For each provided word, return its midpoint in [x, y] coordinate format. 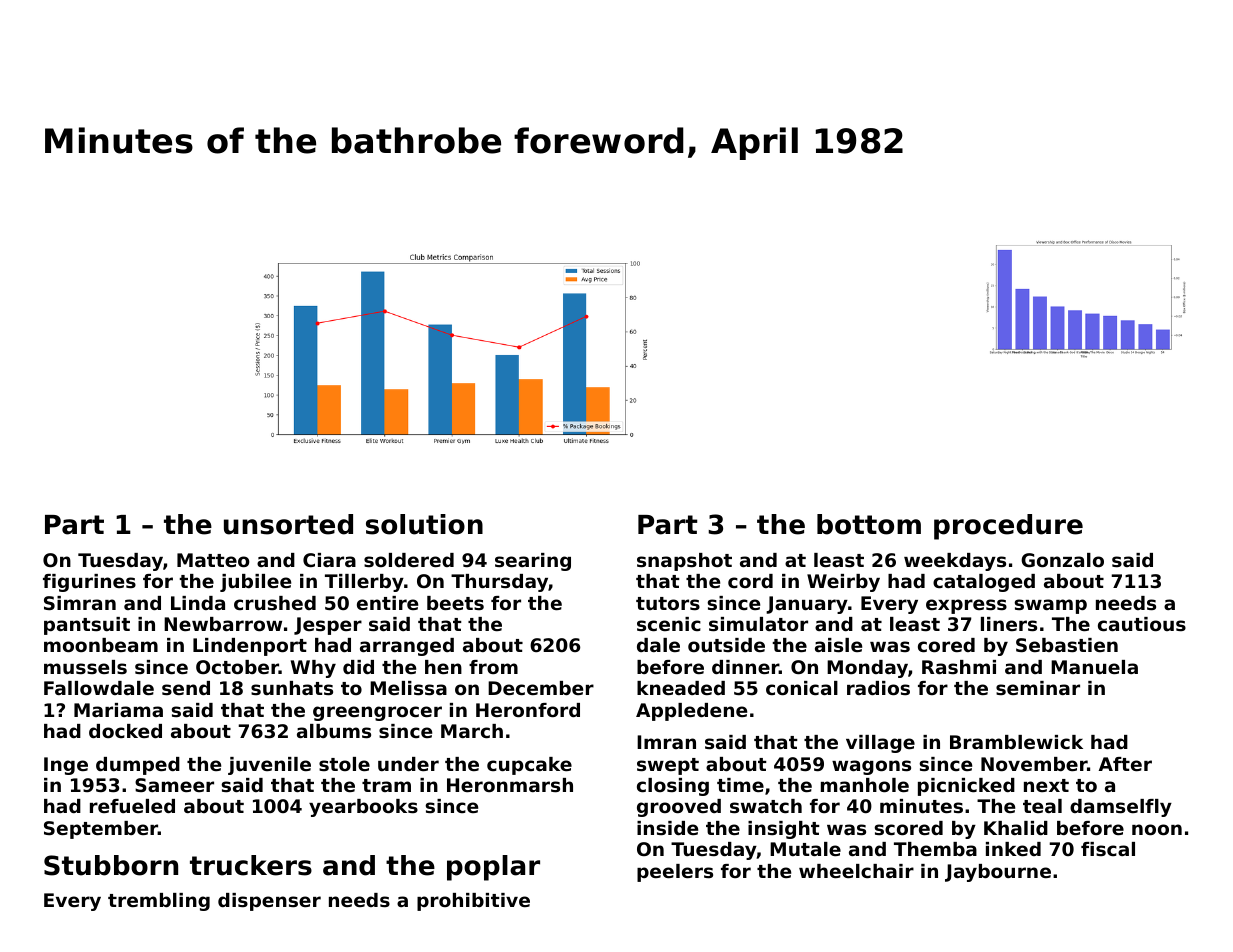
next [1046, 785]
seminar [1038, 688]
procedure [1008, 527]
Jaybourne [998, 873]
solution [424, 524]
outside [726, 645]
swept [668, 766]
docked [125, 731]
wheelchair [856, 871]
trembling [159, 902]
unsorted [288, 524]
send [186, 688]
